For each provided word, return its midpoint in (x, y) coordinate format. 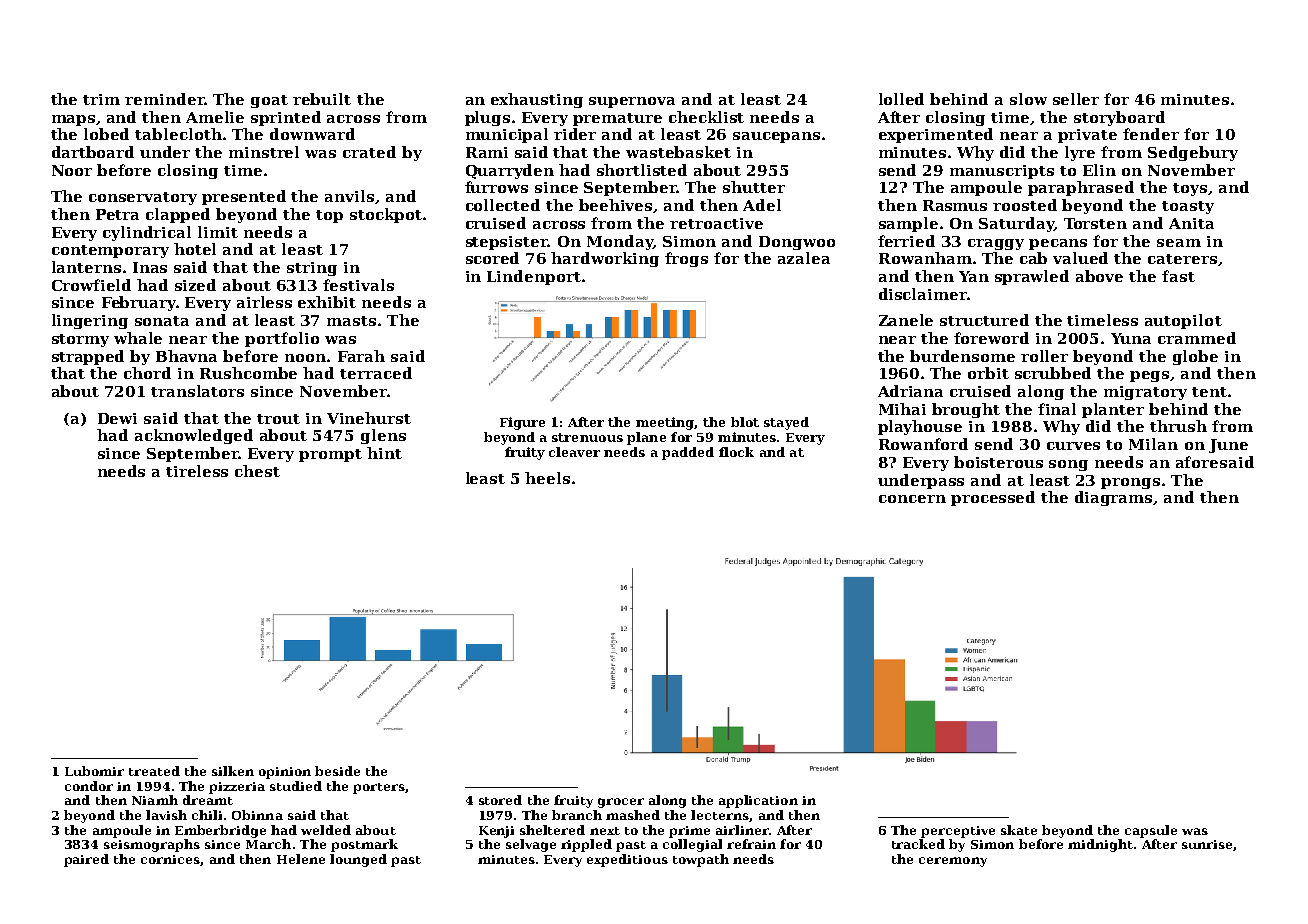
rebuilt (322, 99)
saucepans (776, 137)
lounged (358, 860)
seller (1076, 99)
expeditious (627, 860)
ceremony (953, 862)
